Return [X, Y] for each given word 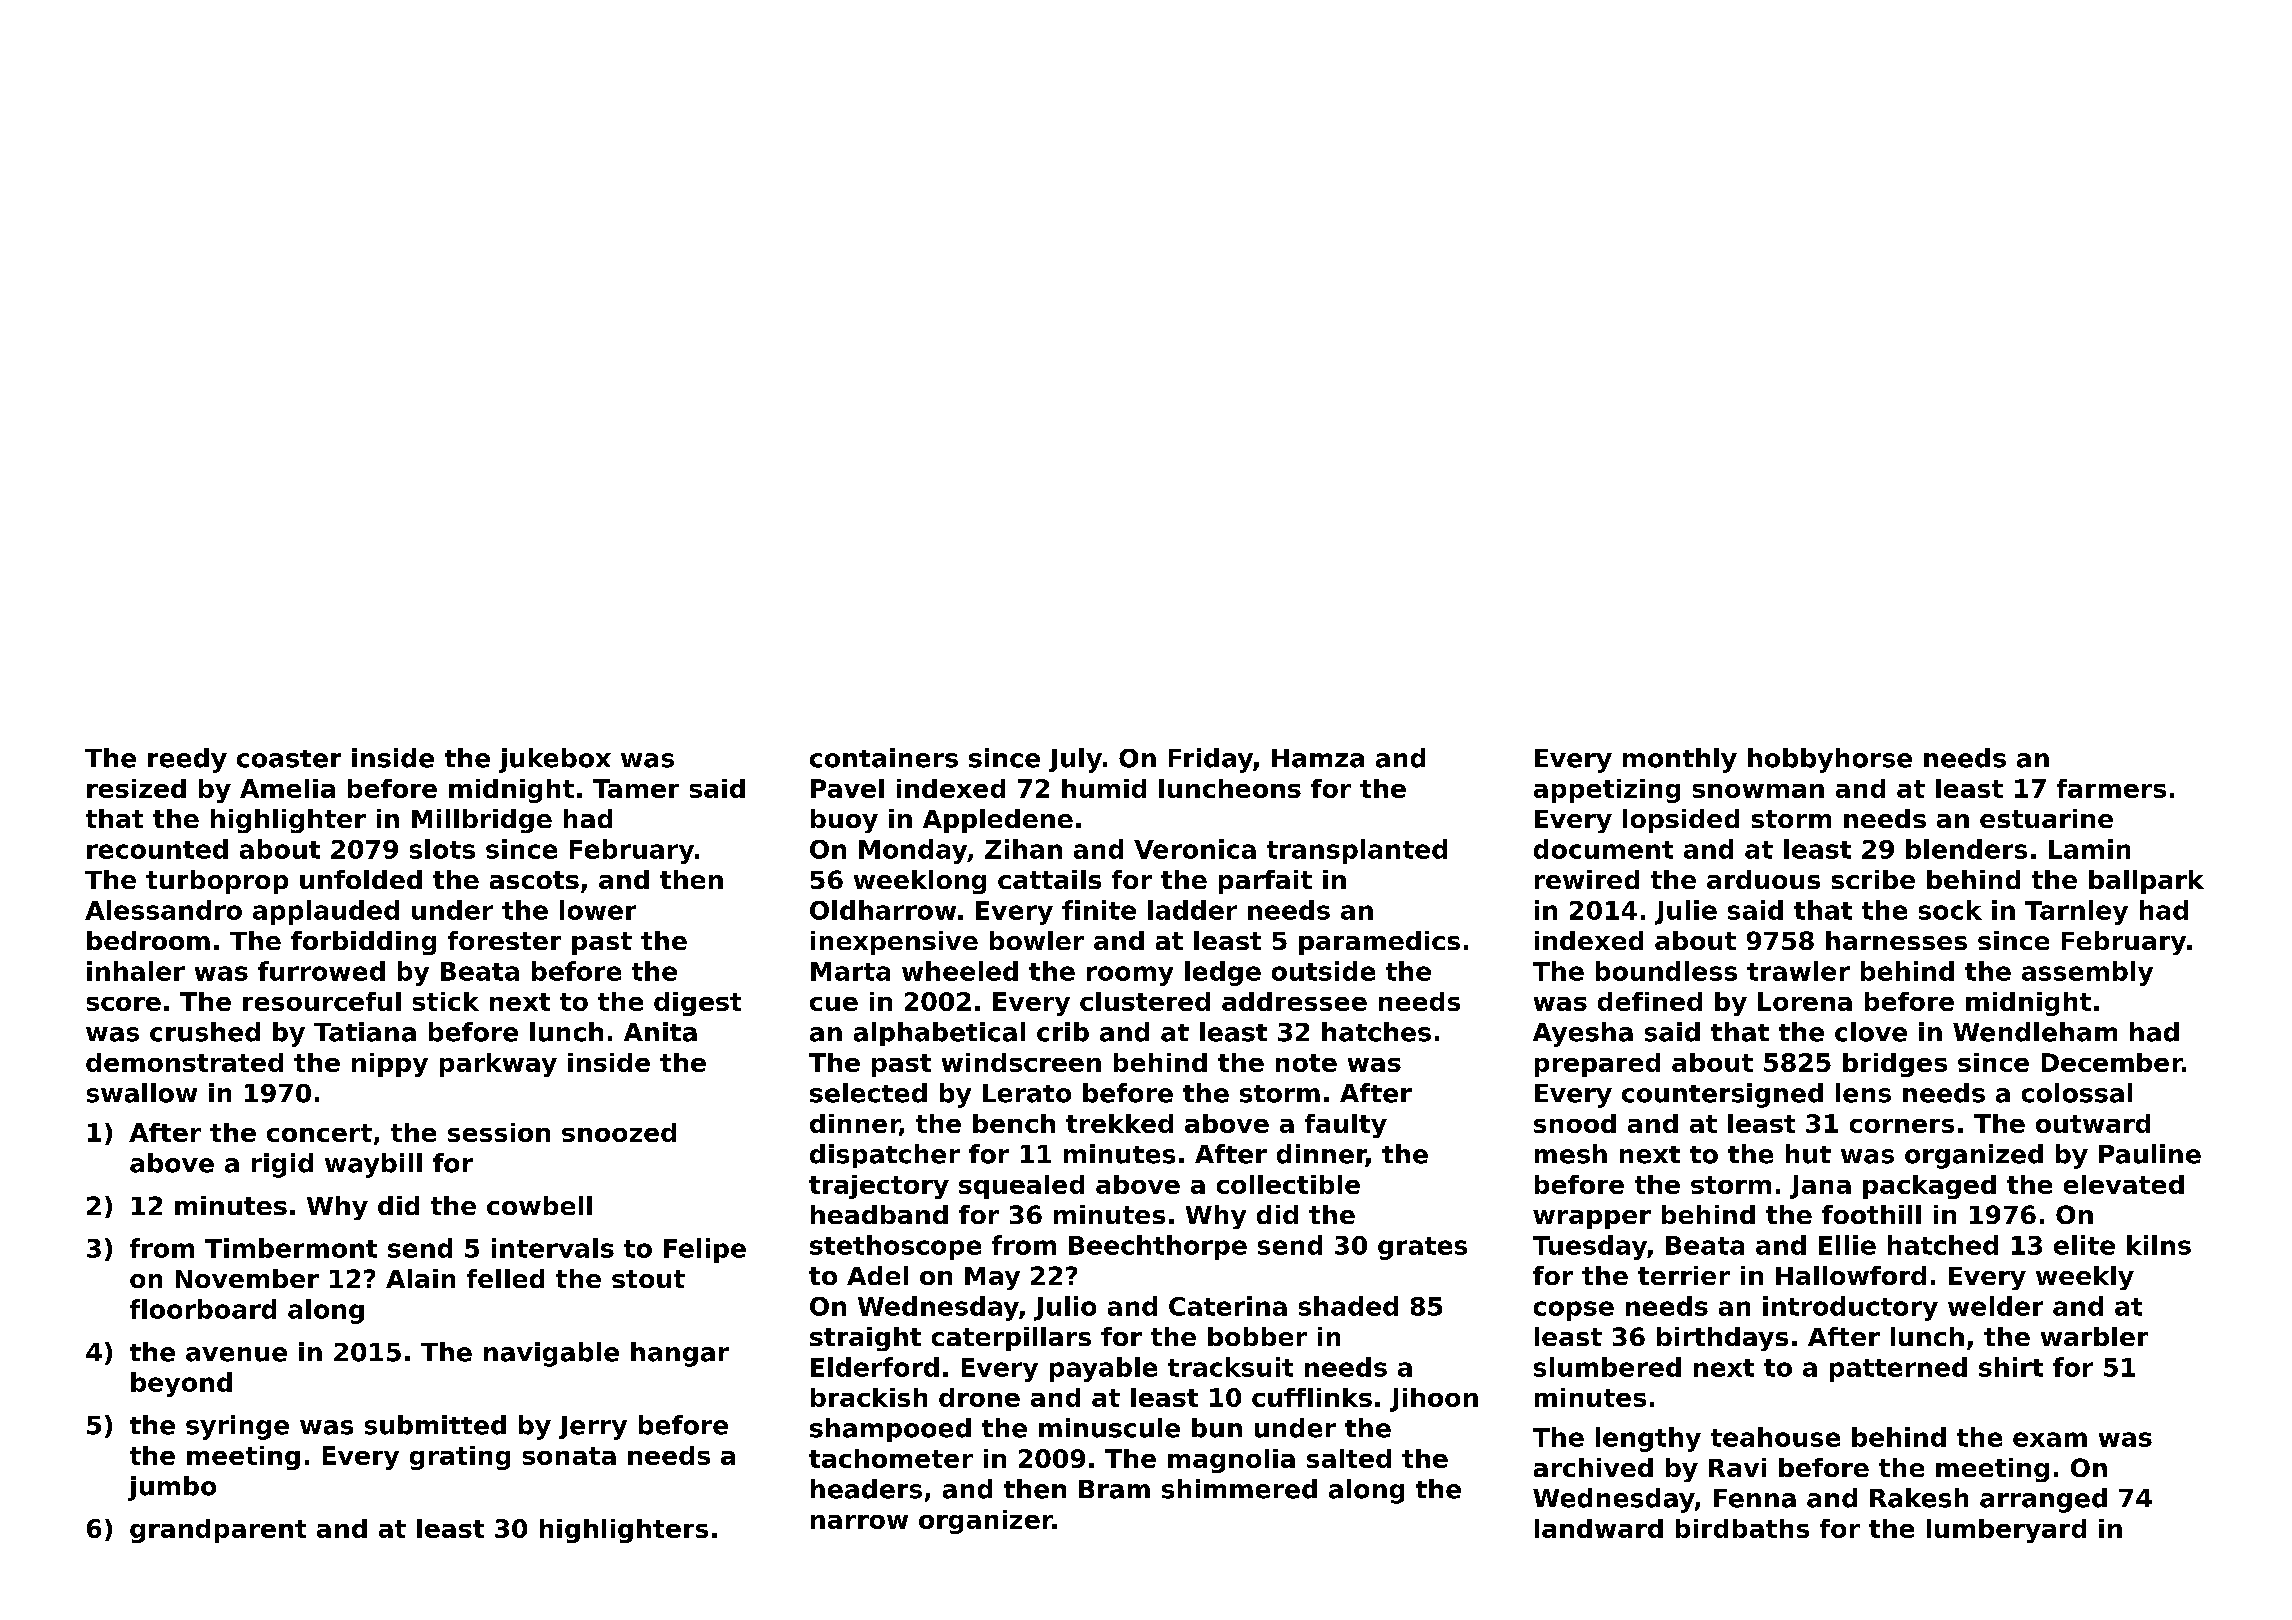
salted [1349, 1458]
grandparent [218, 1531]
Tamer [636, 788]
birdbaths [1742, 1528]
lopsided [1681, 821]
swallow [142, 1093]
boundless [1666, 971]
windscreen [1021, 1062]
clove [1871, 1032]
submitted [435, 1425]
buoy [844, 821]
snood [1575, 1123]
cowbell [539, 1205]
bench [1014, 1123]
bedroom [148, 940]
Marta [850, 971]
